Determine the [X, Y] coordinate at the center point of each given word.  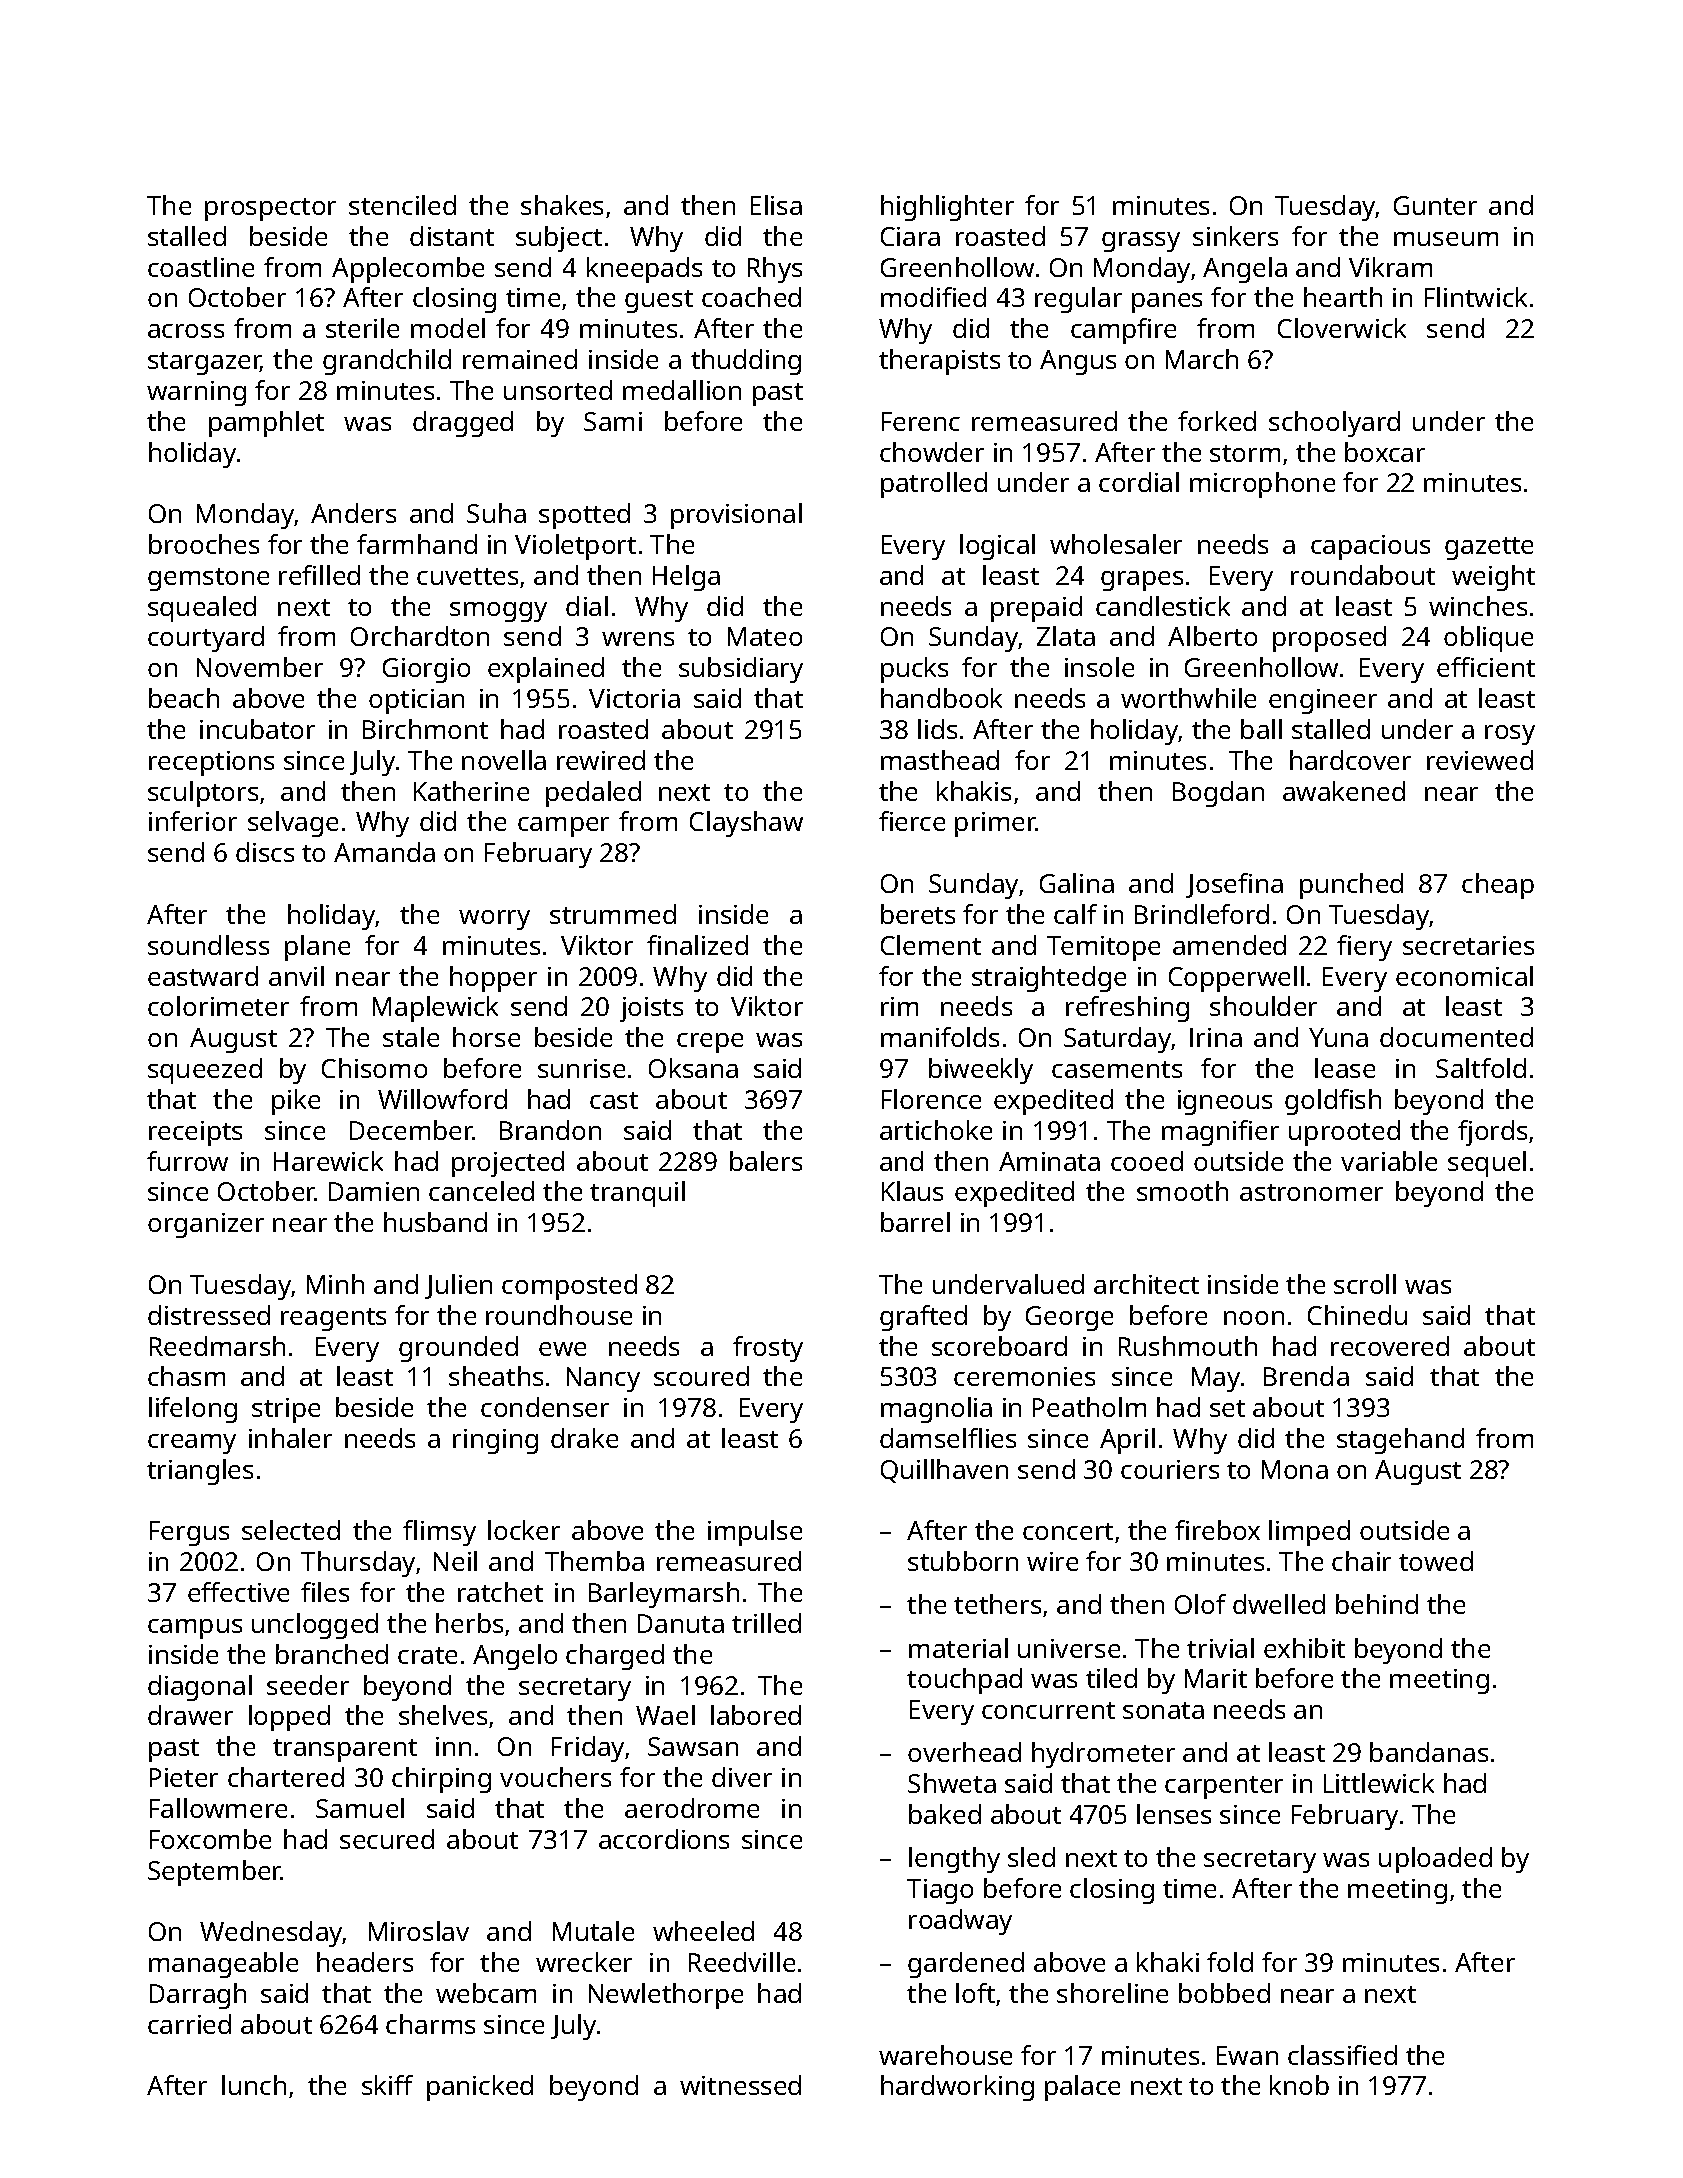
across [186, 331]
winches [1478, 606]
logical [997, 547]
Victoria [634, 698]
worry [494, 920]
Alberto [1212, 636]
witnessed [740, 2085]
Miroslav [419, 1931]
